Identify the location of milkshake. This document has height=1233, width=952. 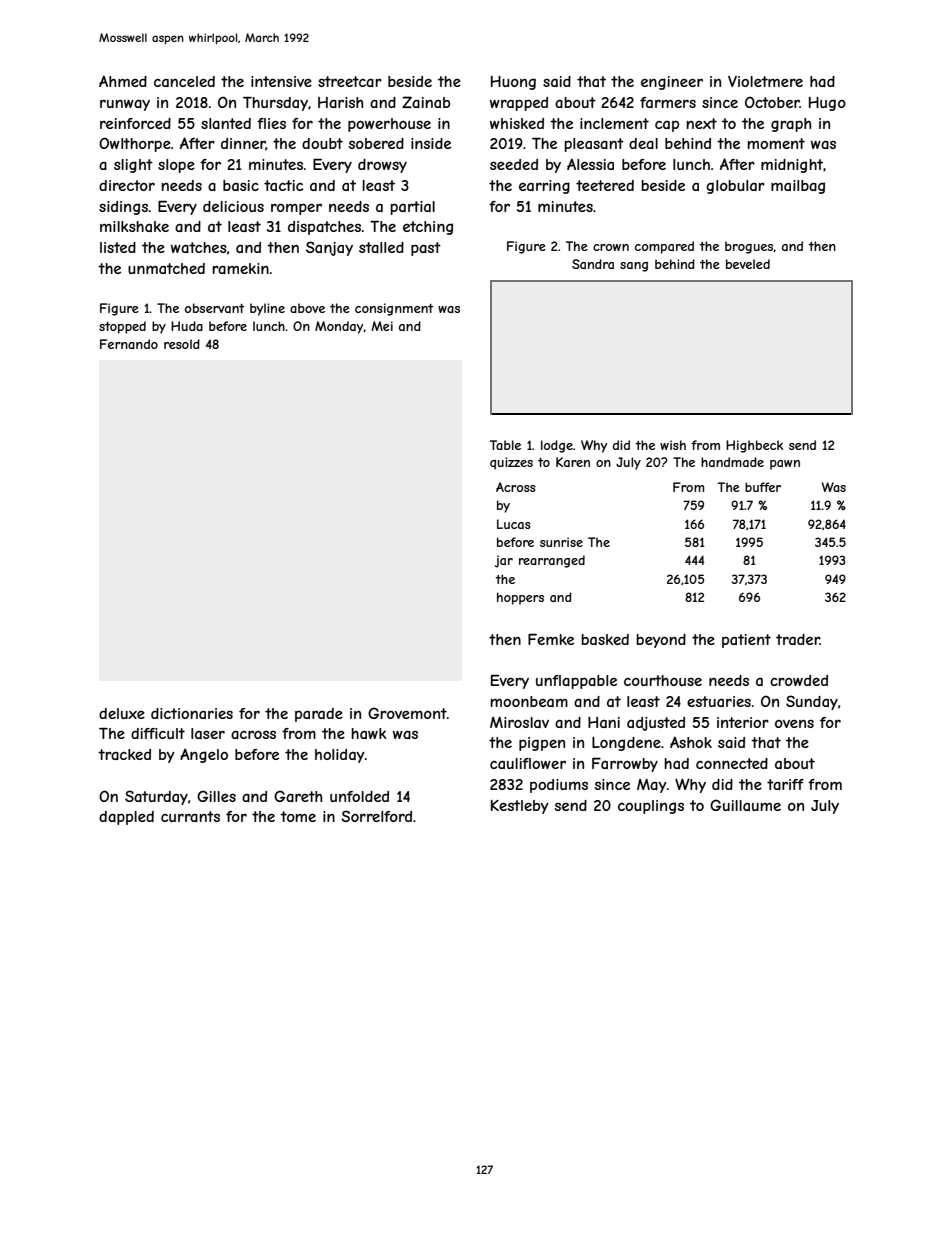
(134, 226).
